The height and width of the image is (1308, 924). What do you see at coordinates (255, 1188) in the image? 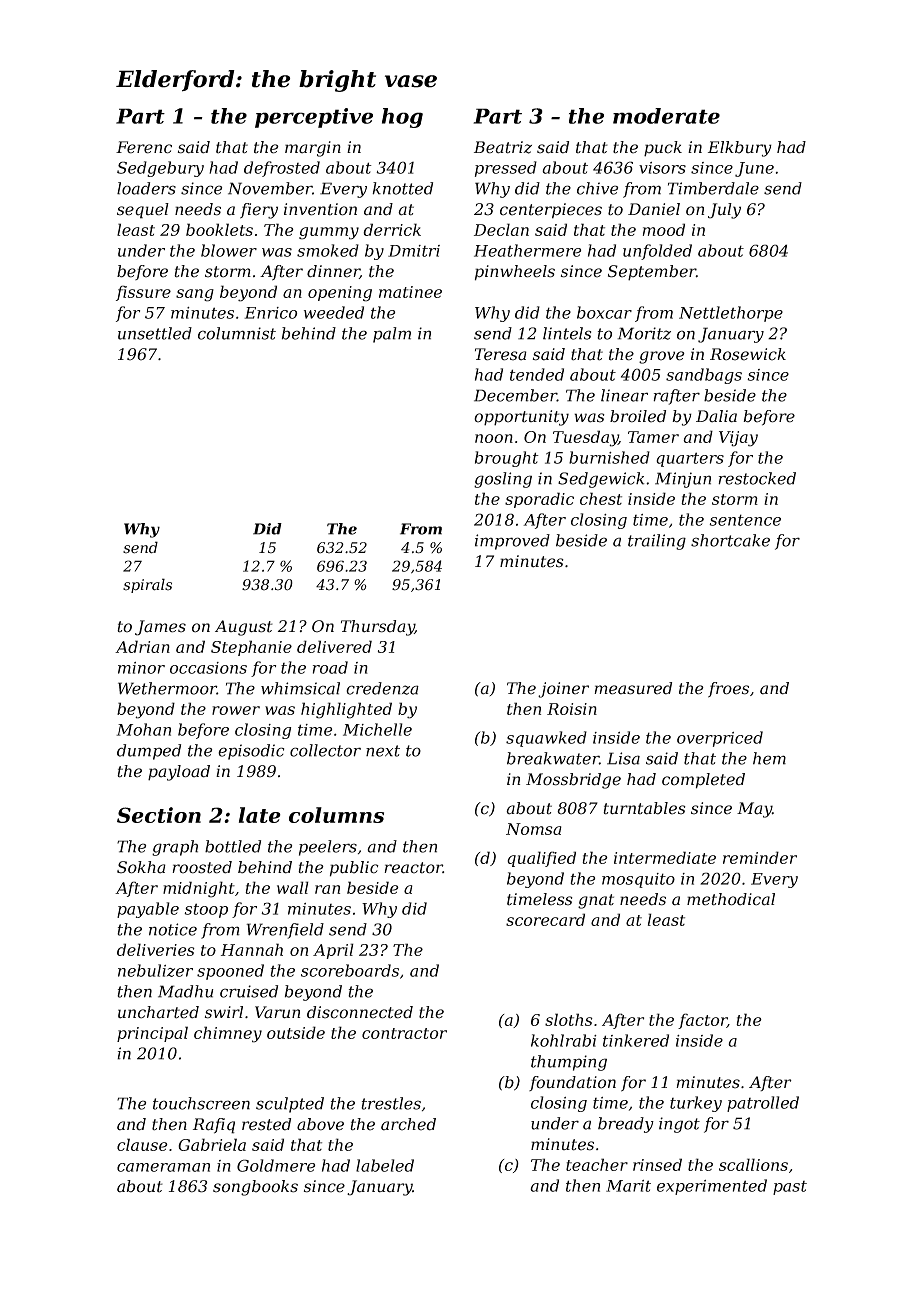
I see `songbooks` at bounding box center [255, 1188].
